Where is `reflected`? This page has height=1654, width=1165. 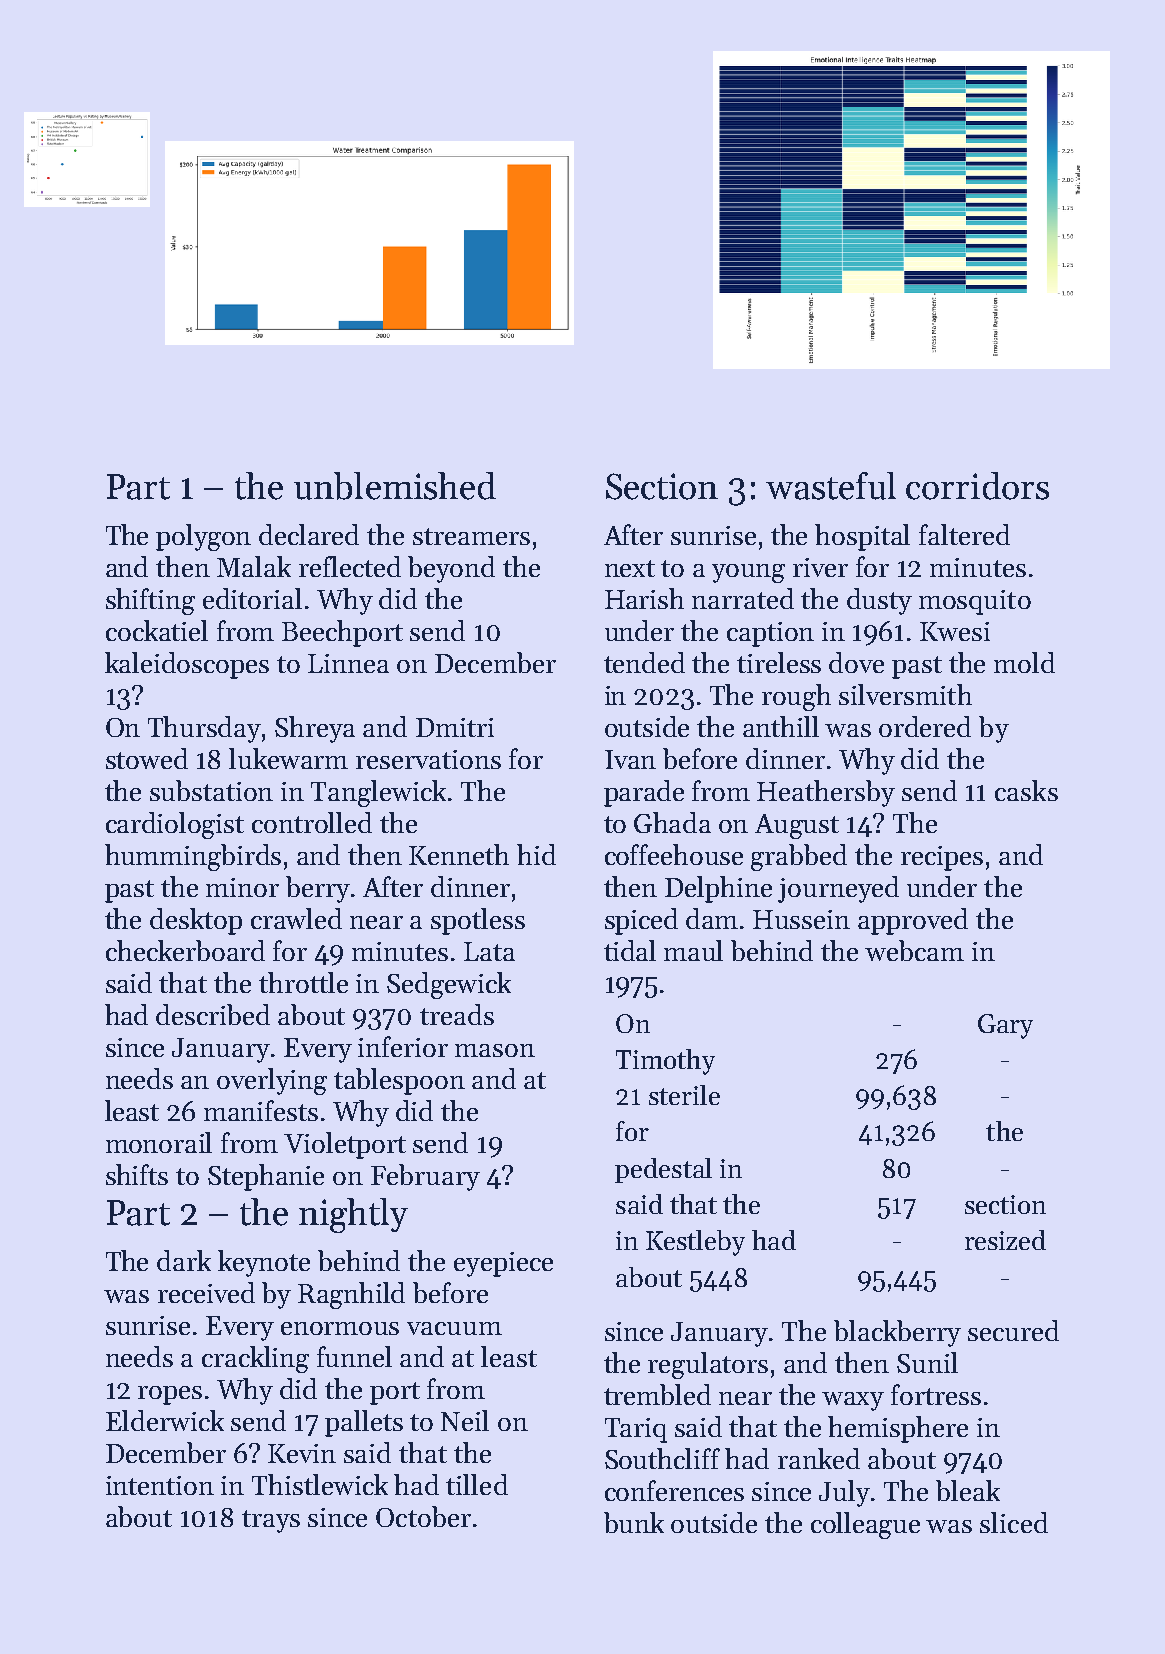 reflected is located at coordinates (350, 566).
